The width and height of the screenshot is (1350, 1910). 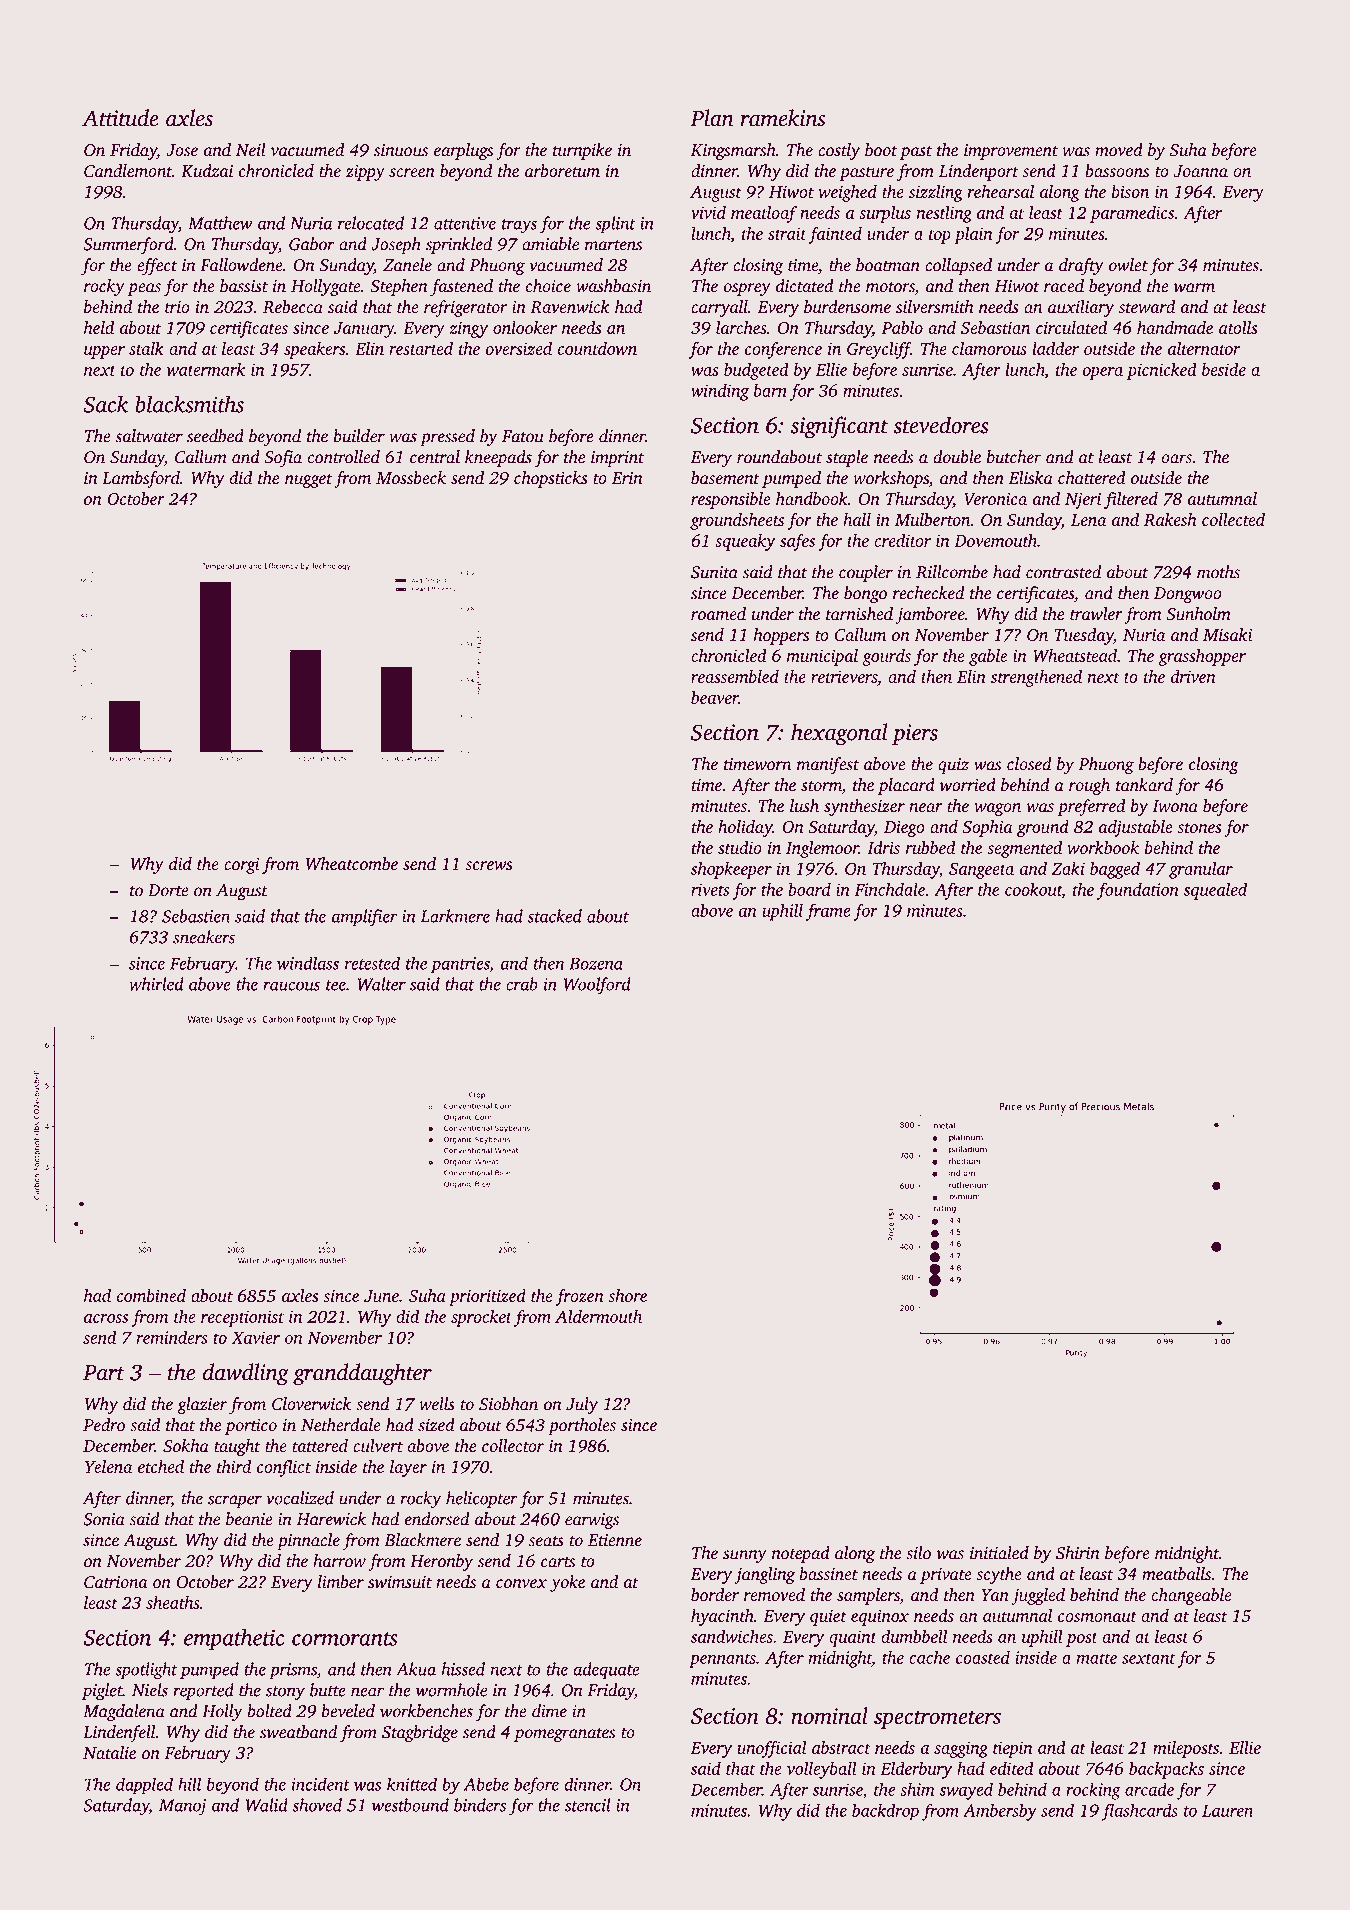 I want to click on pomegranates, so click(x=565, y=1735).
